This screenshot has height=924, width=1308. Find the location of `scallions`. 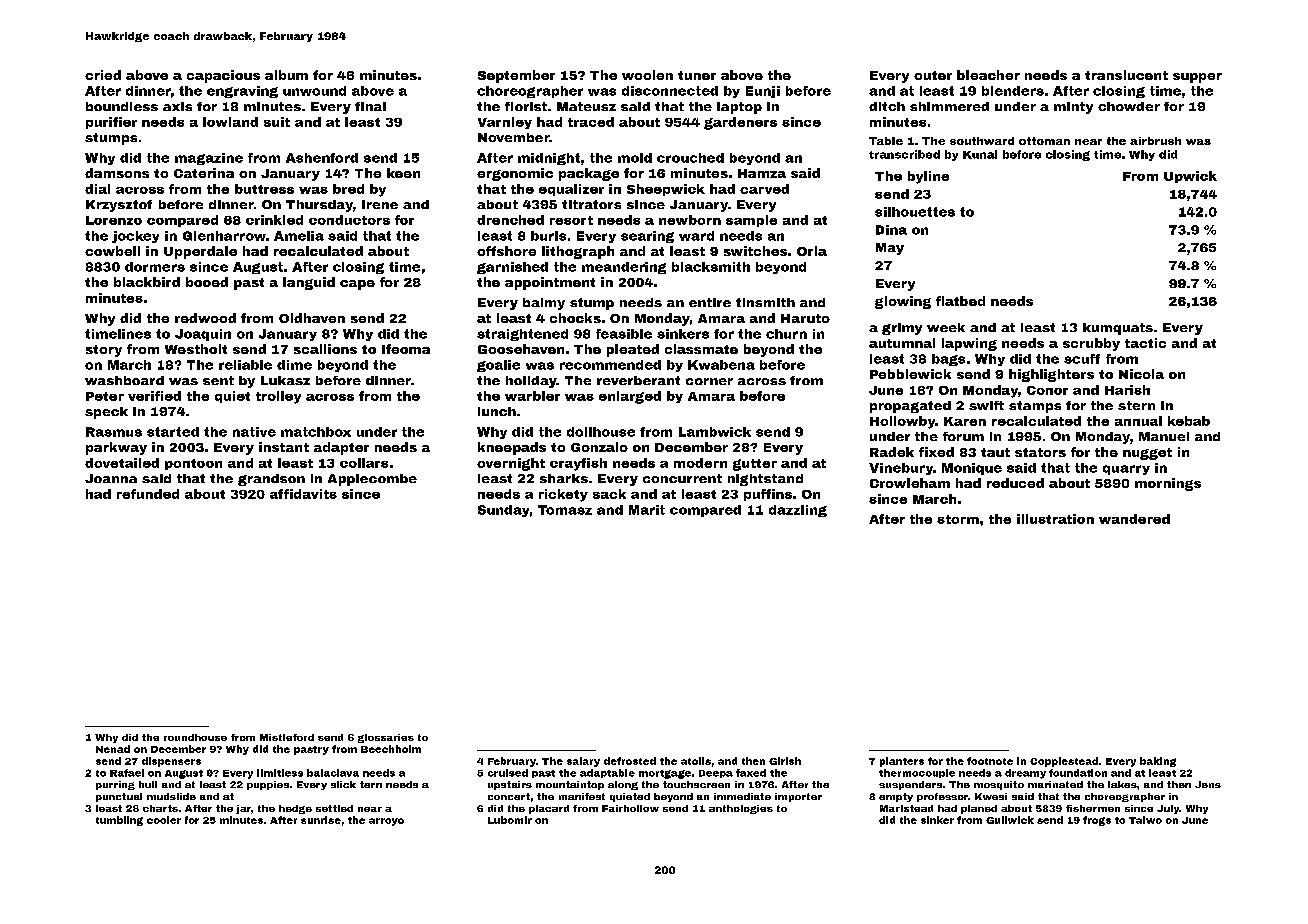

scallions is located at coordinates (325, 349).
